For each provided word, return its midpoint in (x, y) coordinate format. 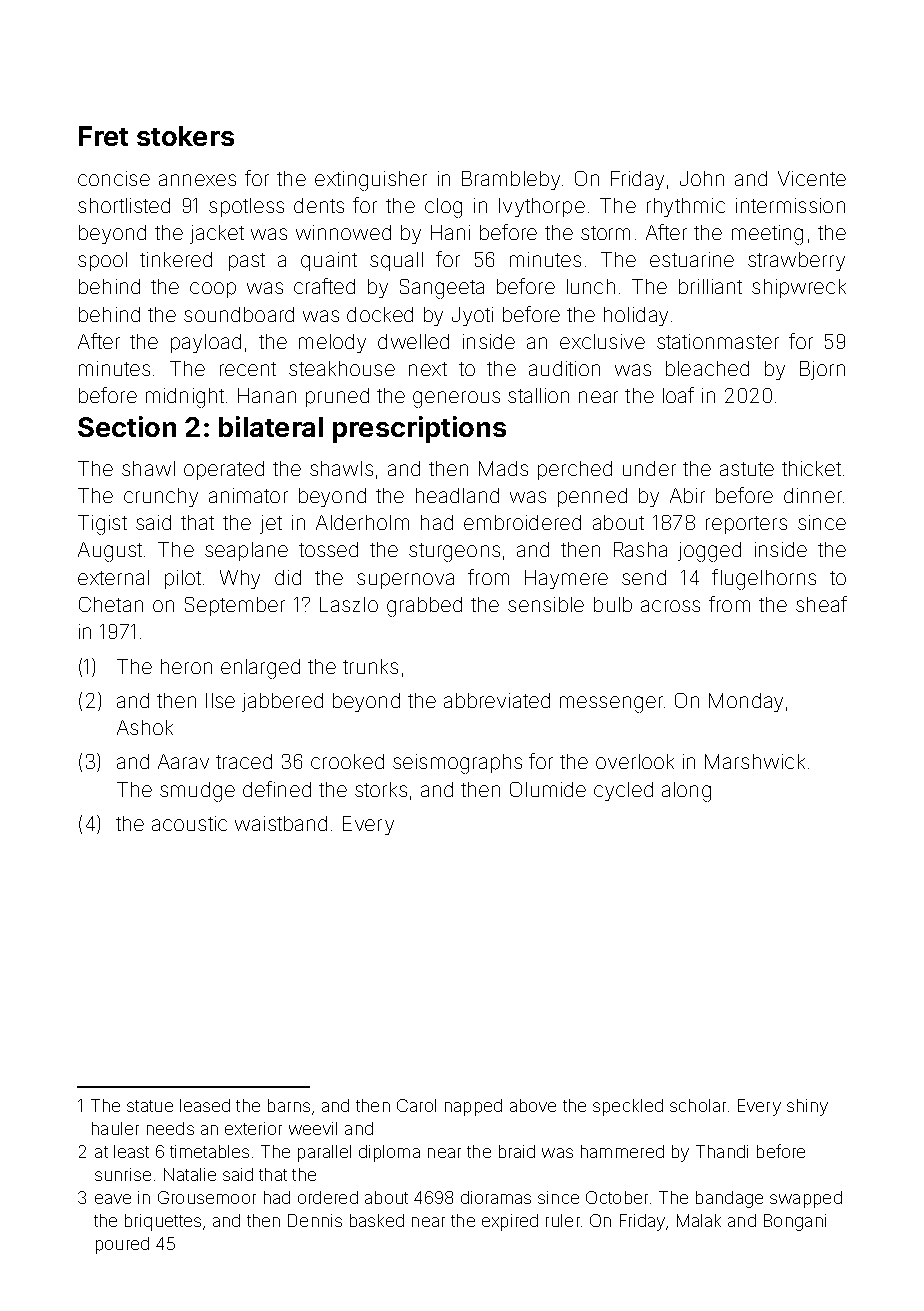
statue (150, 1106)
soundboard (239, 314)
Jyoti (472, 316)
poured (122, 1245)
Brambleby (511, 180)
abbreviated (497, 700)
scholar (698, 1105)
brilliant (710, 286)
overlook (635, 761)
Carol (416, 1105)
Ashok (145, 727)
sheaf (821, 604)
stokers (185, 136)
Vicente (812, 178)
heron (186, 666)
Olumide (548, 789)
